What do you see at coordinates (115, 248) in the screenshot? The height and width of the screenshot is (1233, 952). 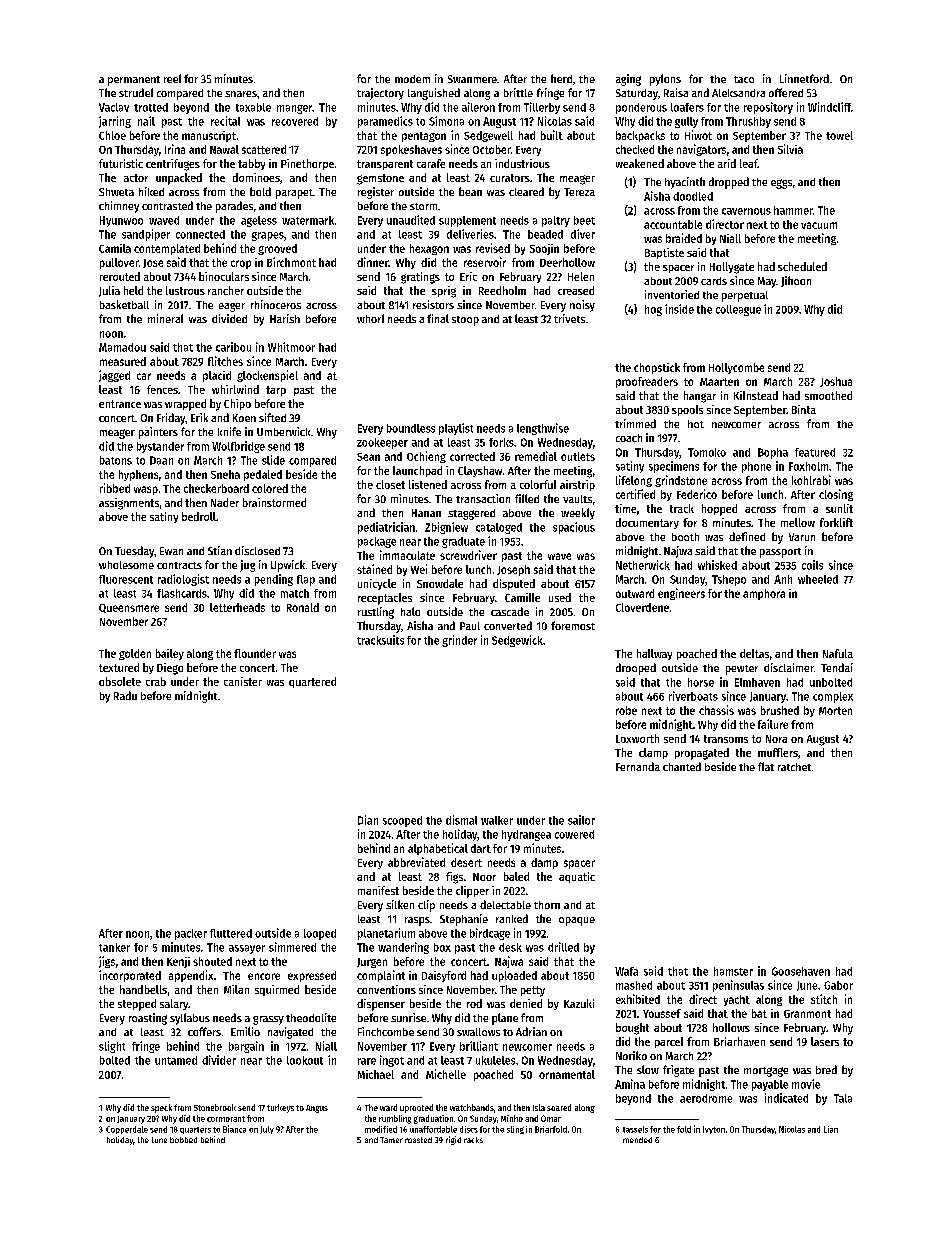 I see `Camila` at bounding box center [115, 248].
